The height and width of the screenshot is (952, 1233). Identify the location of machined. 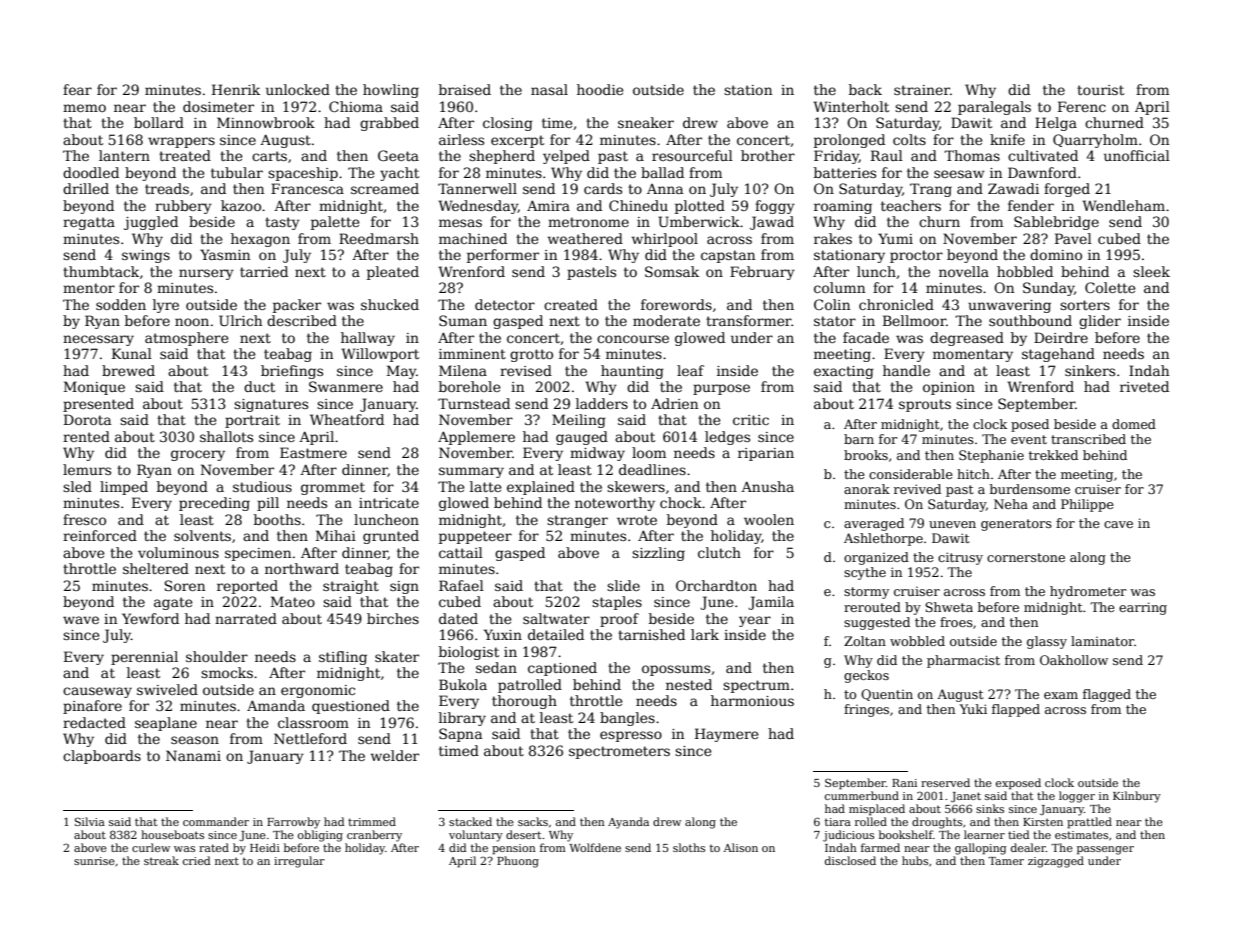
(473, 238).
